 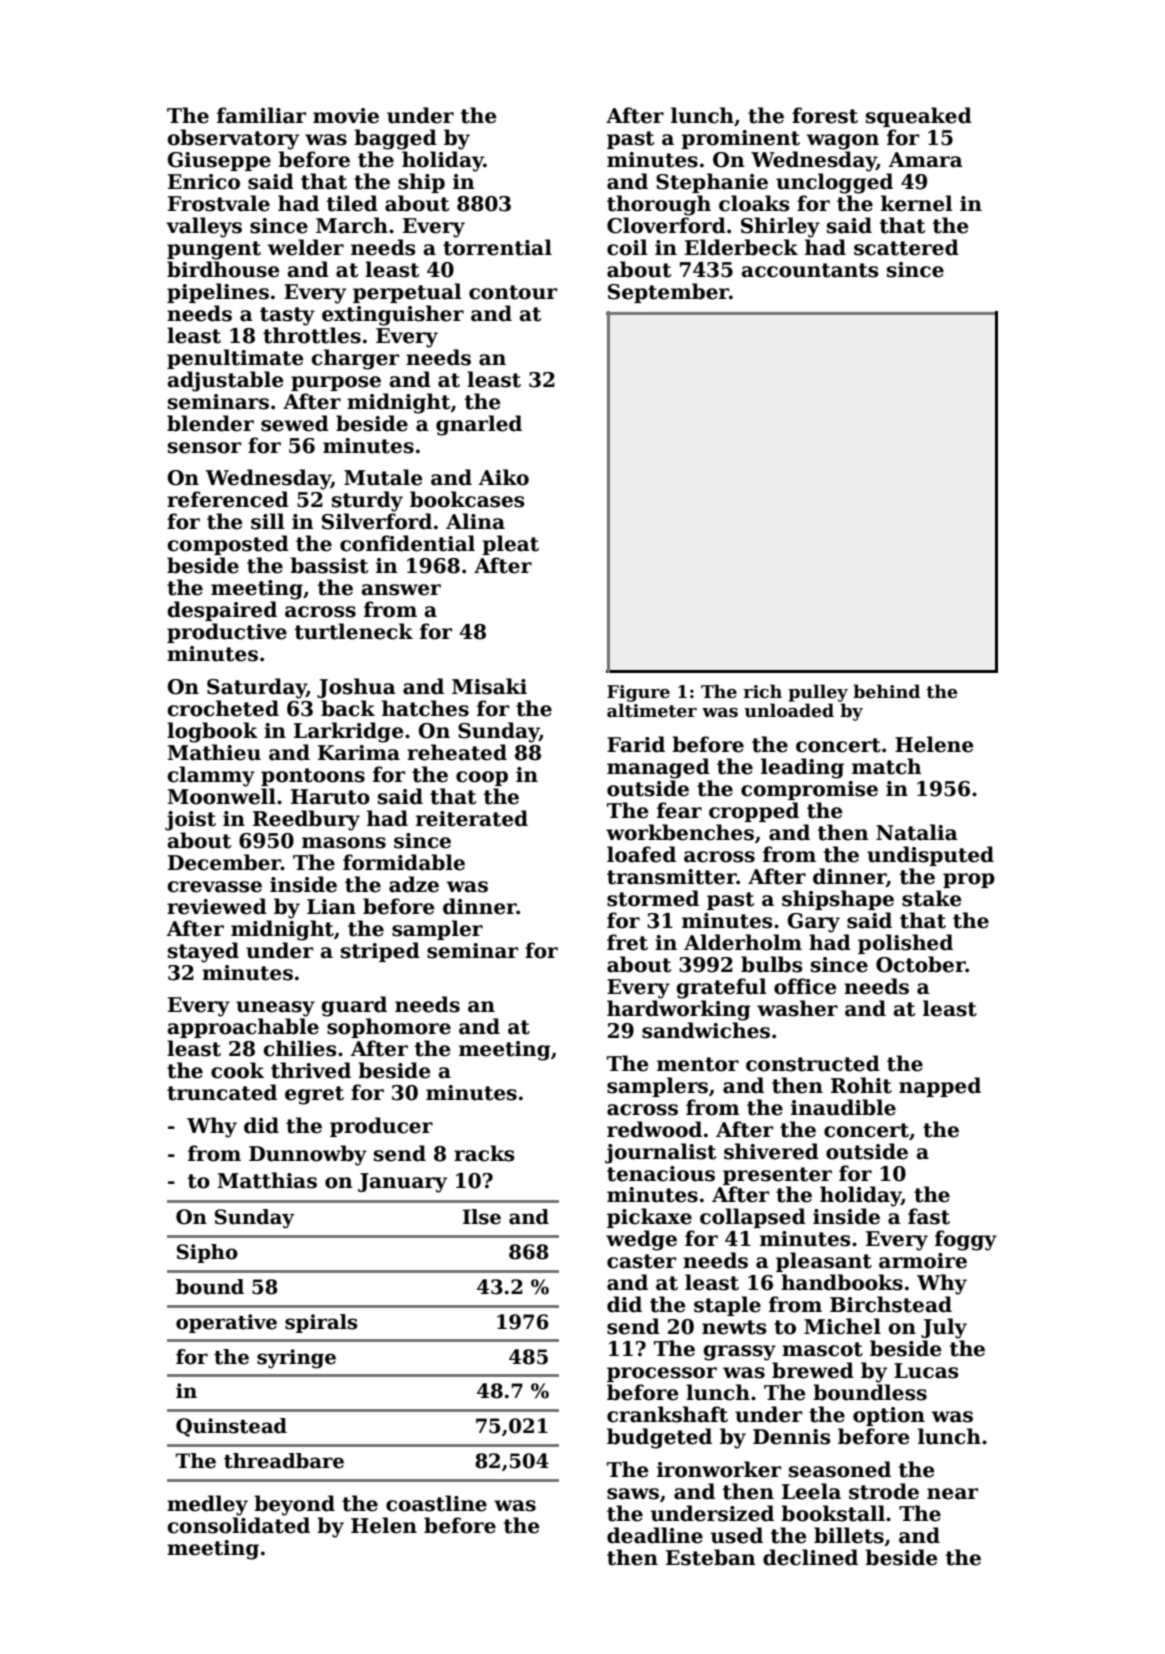 I want to click on behind, so click(x=886, y=691).
